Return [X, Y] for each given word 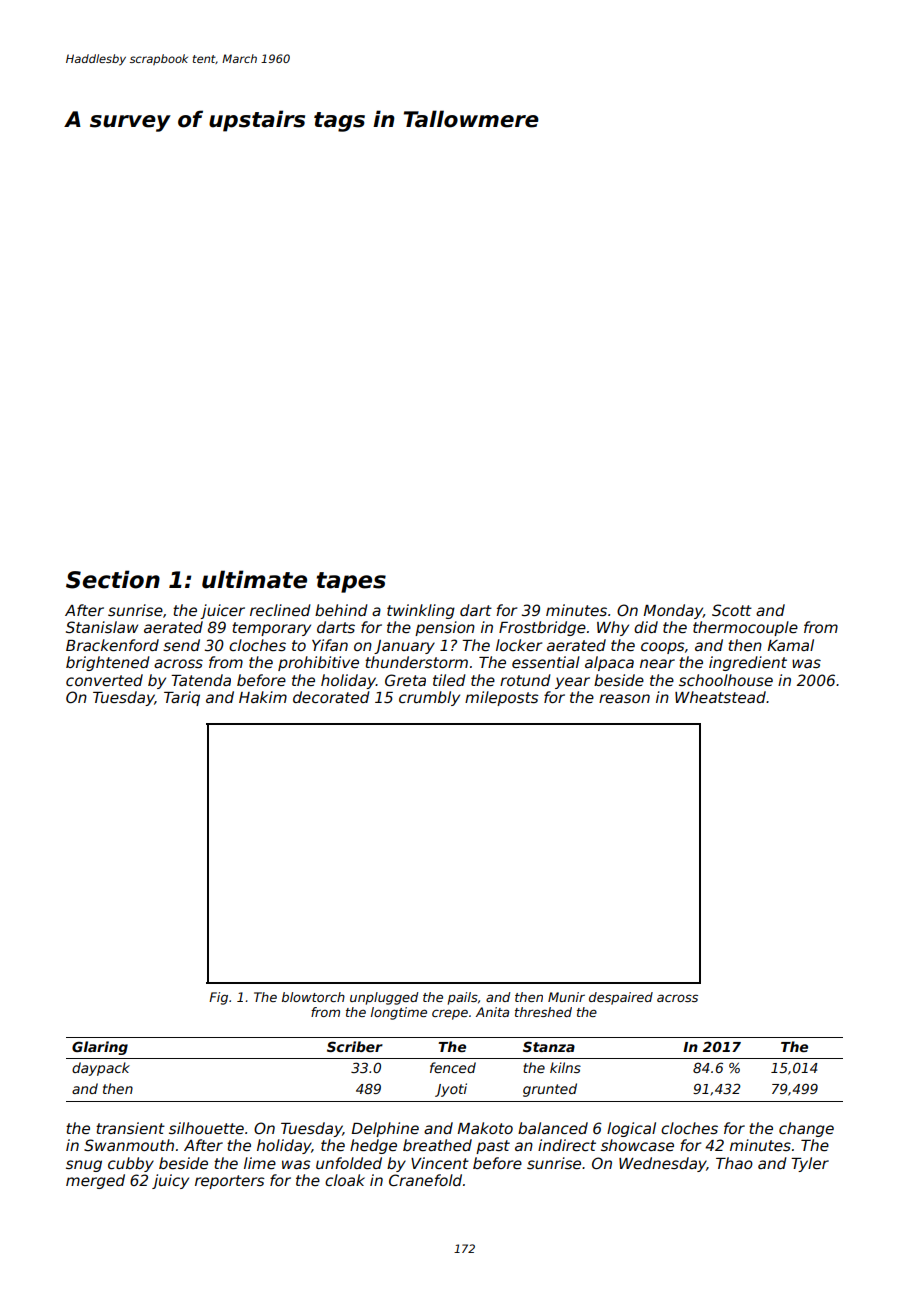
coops [663, 648]
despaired [621, 998]
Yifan [330, 645]
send [181, 645]
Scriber [355, 1046]
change [806, 1129]
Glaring [100, 1048]
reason [624, 698]
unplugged [384, 998]
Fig [218, 998]
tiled [449, 680]
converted [104, 680]
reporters [230, 1182]
